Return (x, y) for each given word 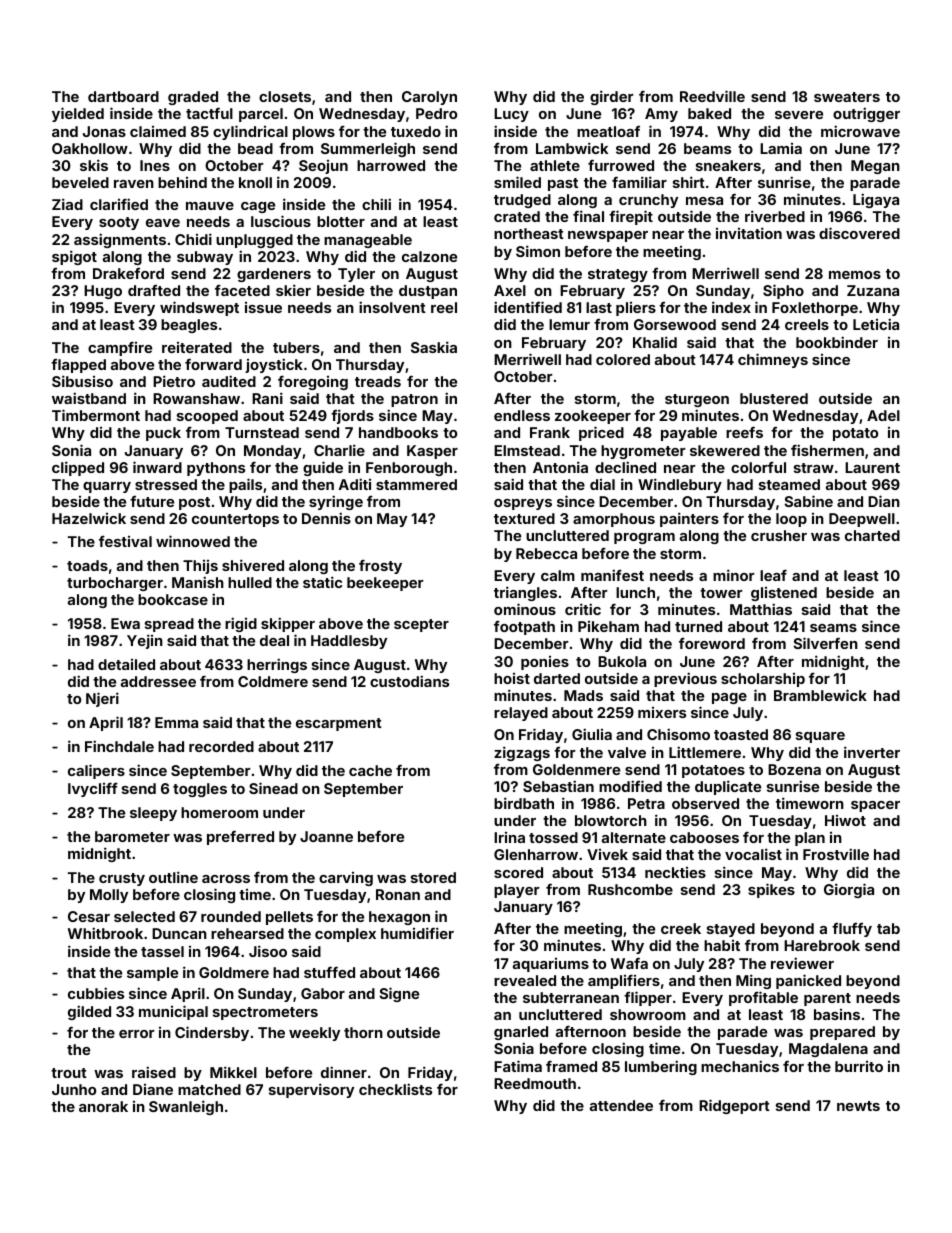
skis (94, 165)
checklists (395, 1089)
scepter (421, 625)
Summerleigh (368, 149)
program (644, 538)
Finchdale (119, 746)
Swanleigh (186, 1107)
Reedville (712, 96)
